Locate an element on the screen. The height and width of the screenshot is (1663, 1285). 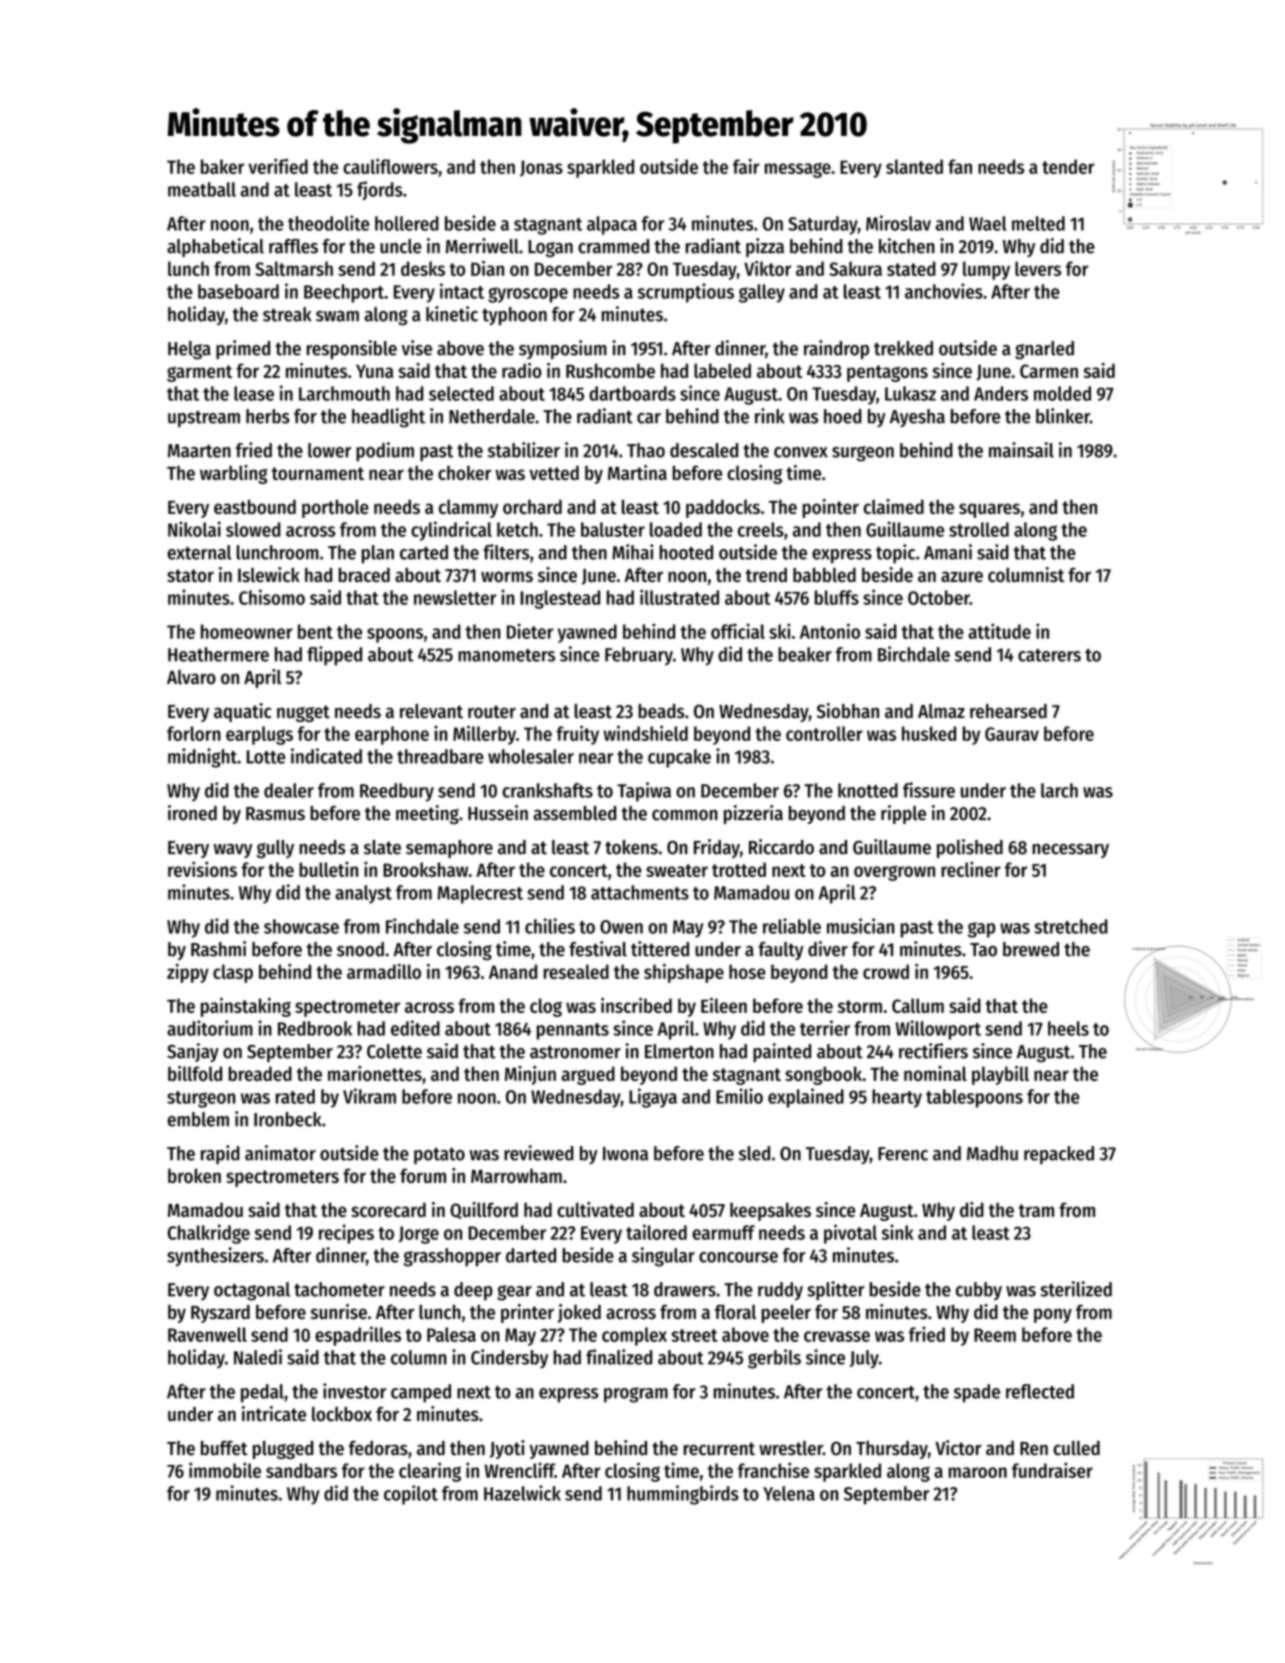
snood is located at coordinates (360, 949).
